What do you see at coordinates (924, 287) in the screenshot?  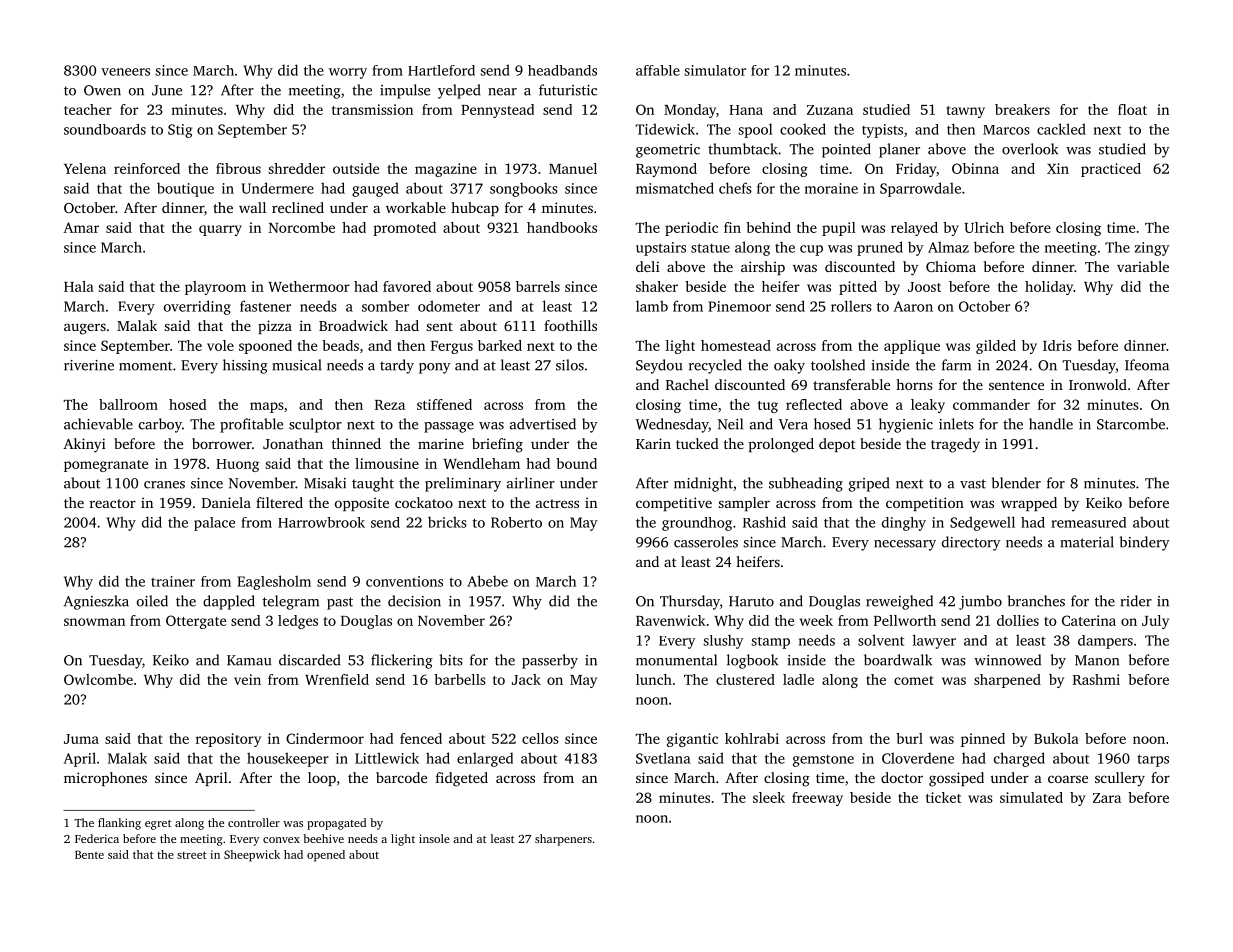 I see `Joost` at bounding box center [924, 287].
